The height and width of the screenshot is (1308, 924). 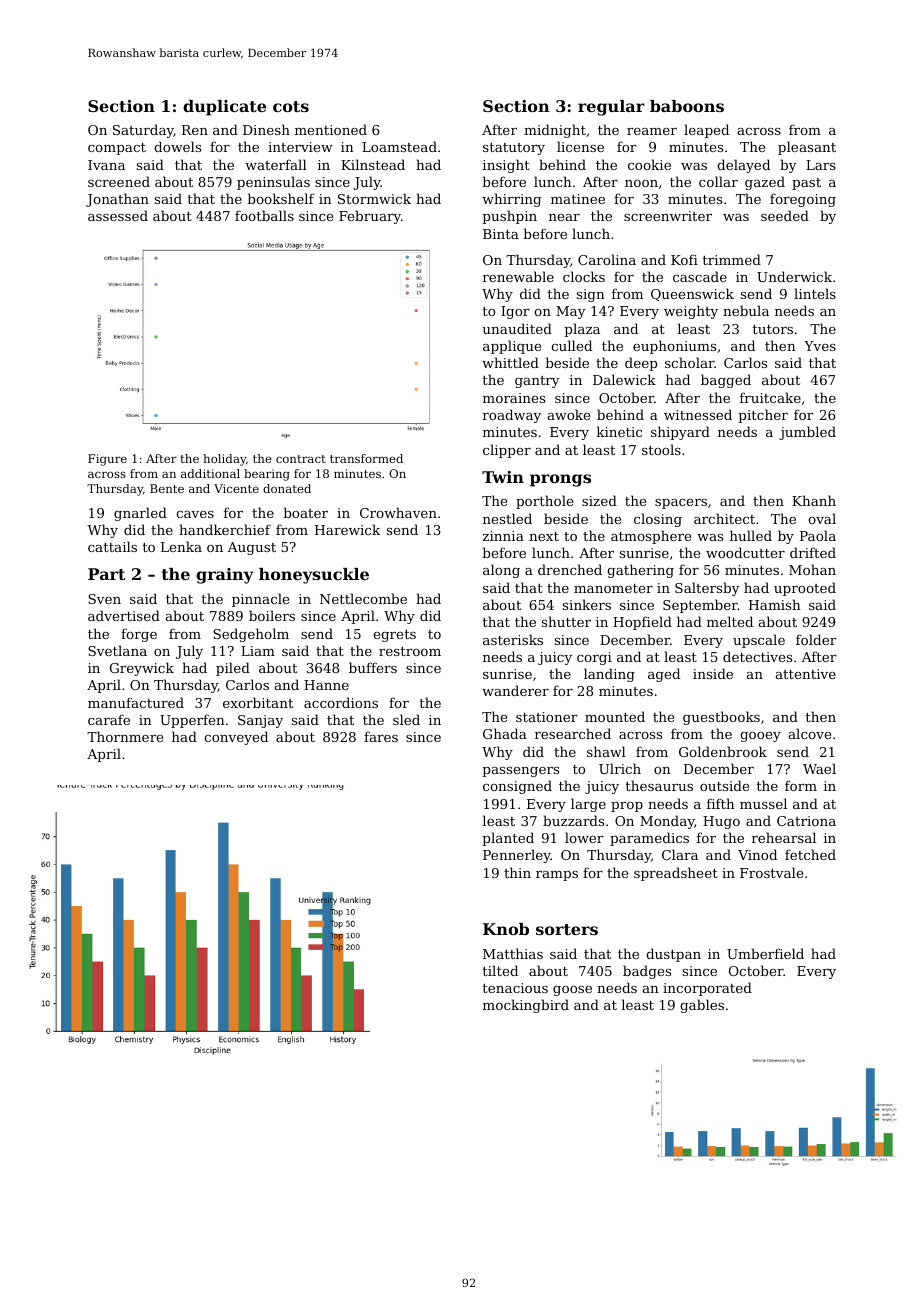 I want to click on pleasant, so click(x=807, y=148).
